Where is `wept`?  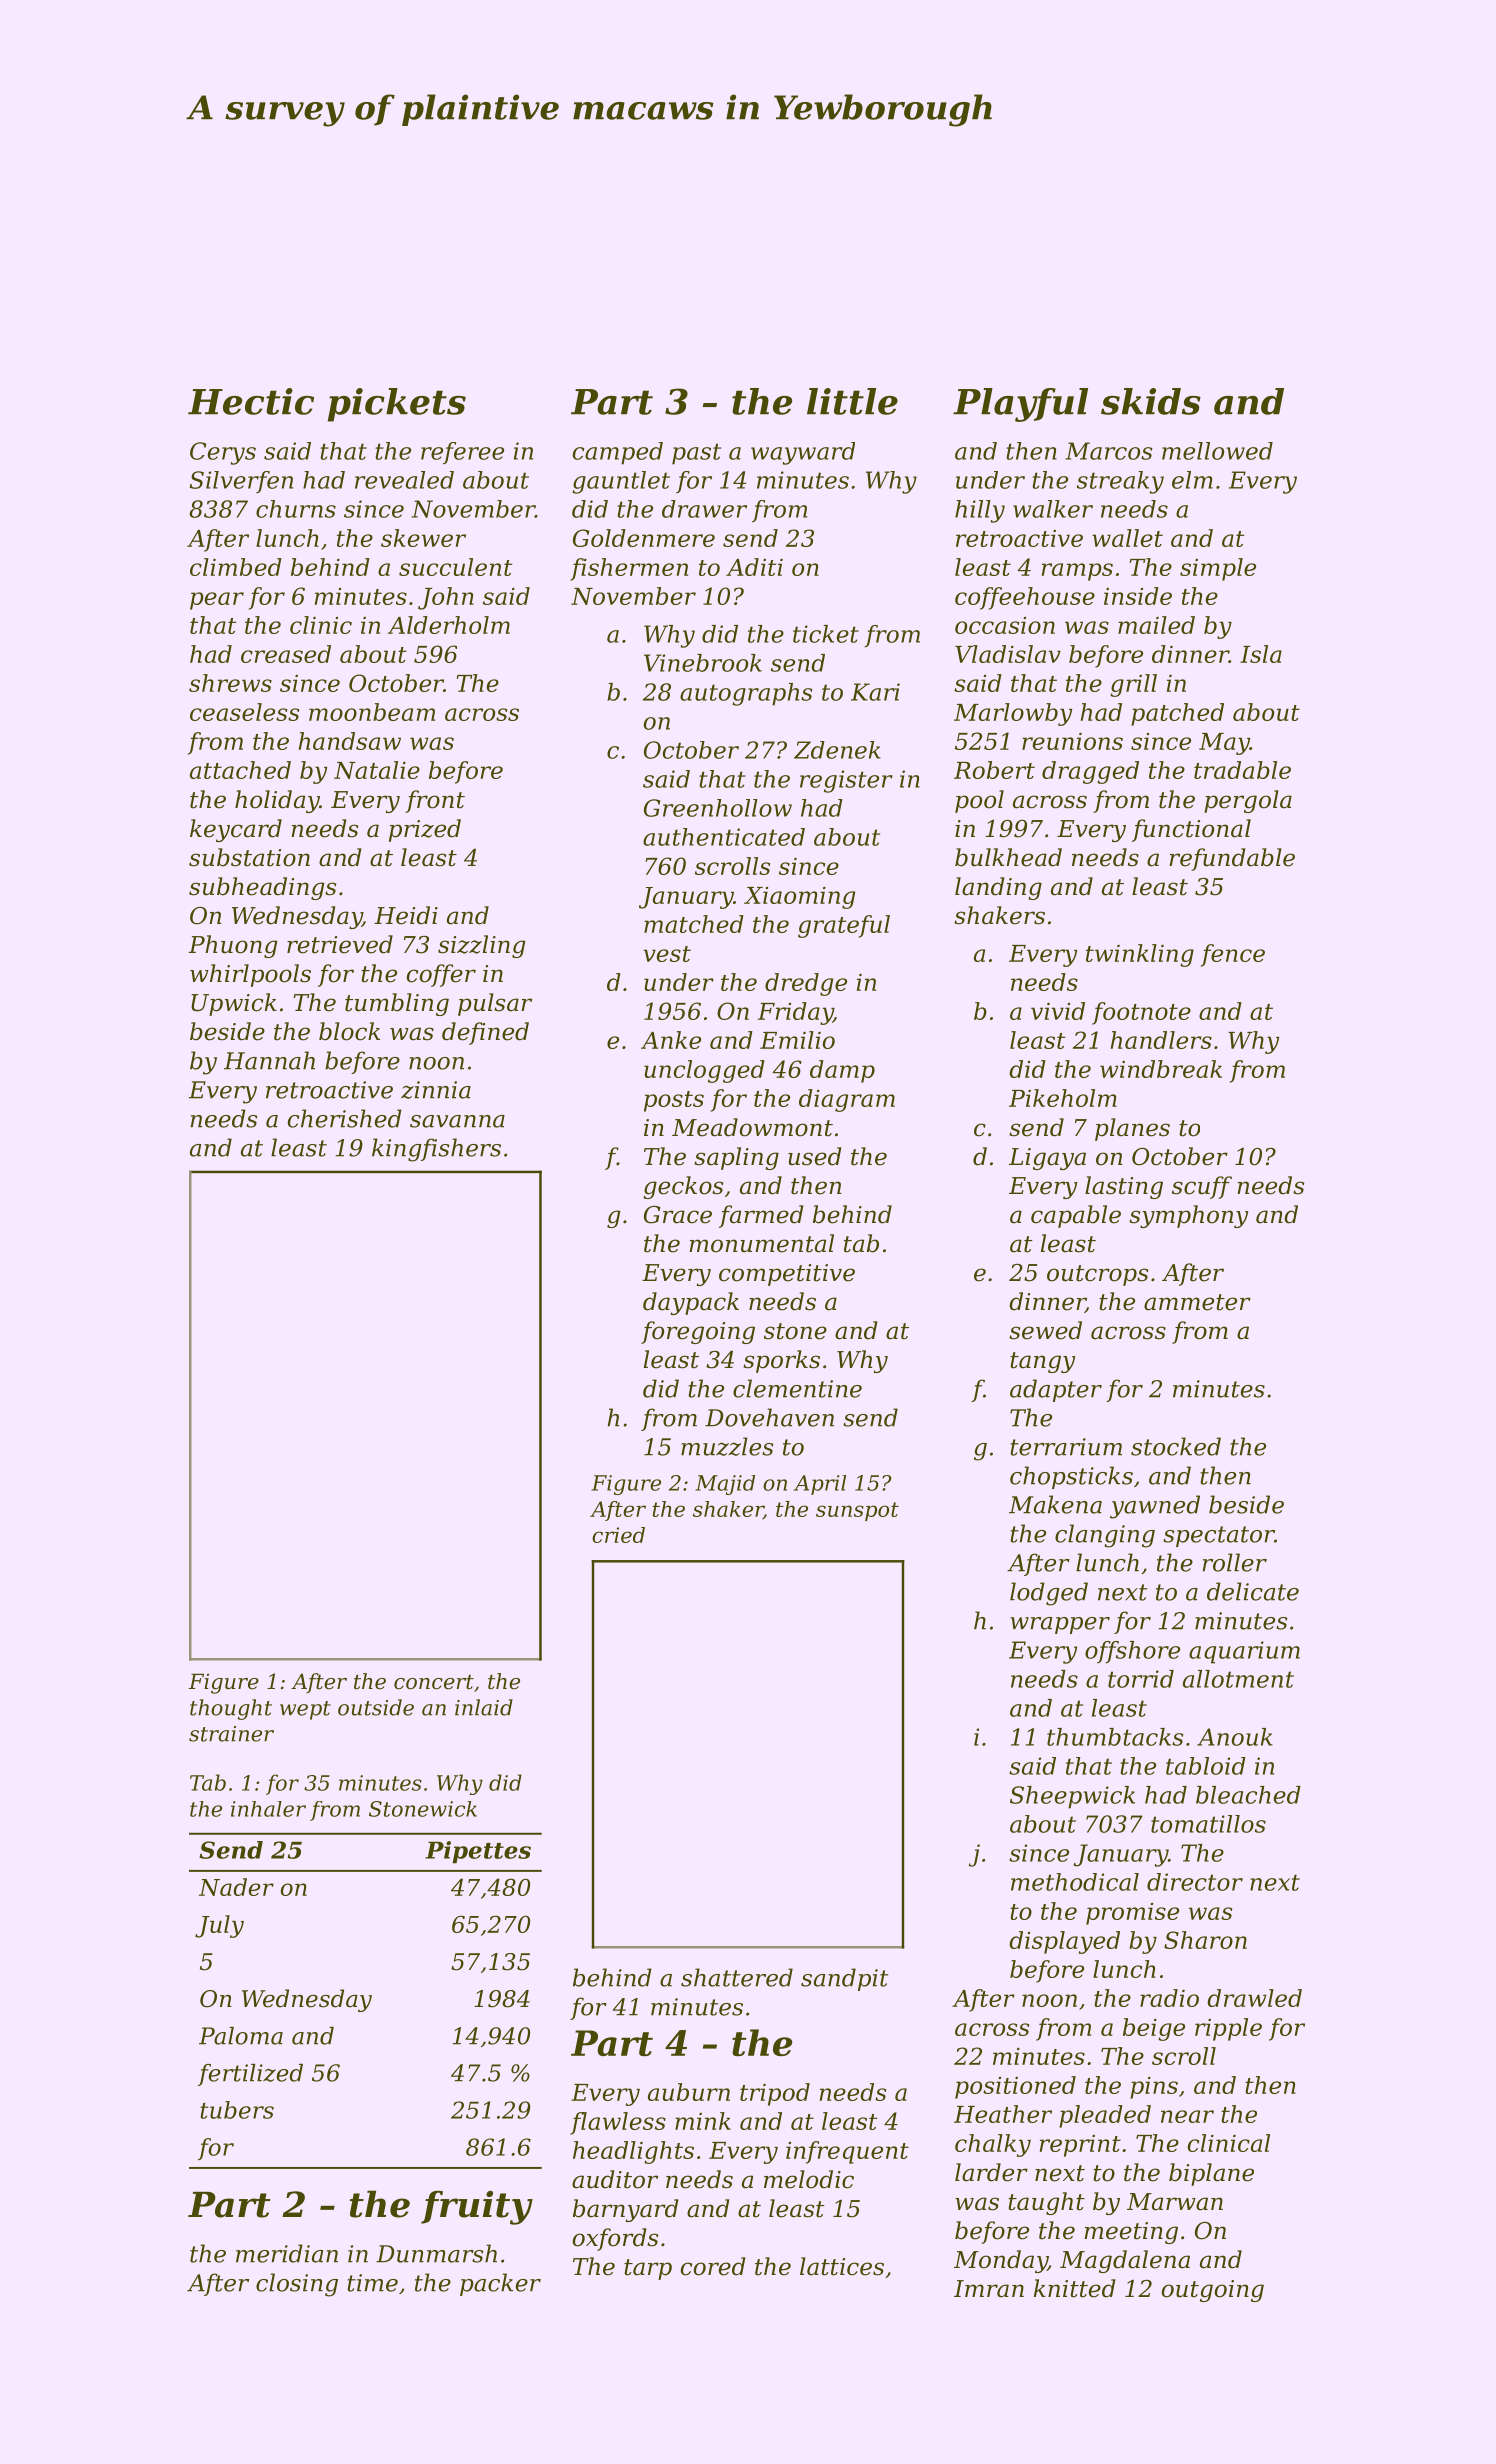 wept is located at coordinates (305, 1710).
